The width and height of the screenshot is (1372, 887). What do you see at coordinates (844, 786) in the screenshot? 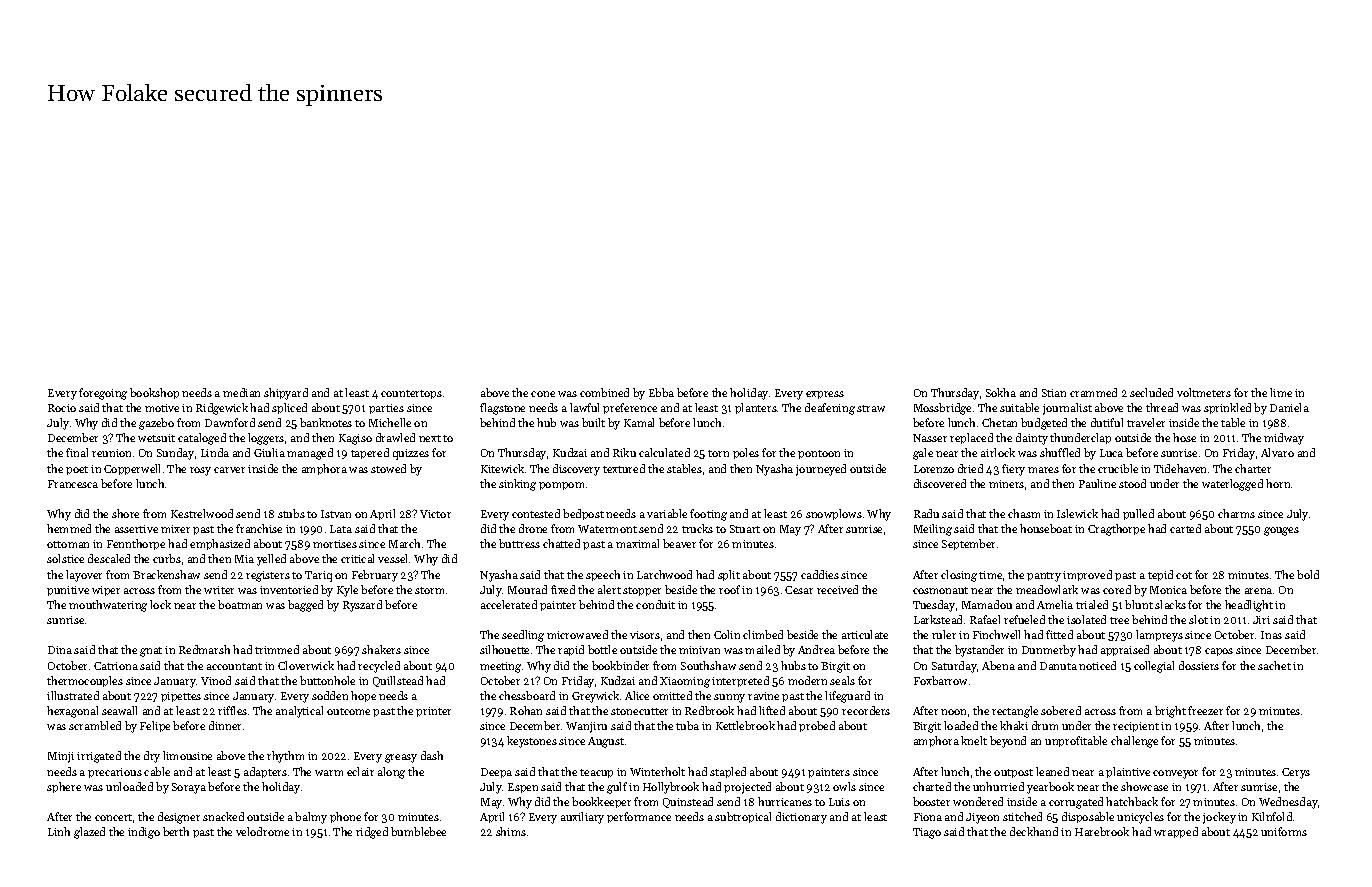
I see `owls` at bounding box center [844, 786].
